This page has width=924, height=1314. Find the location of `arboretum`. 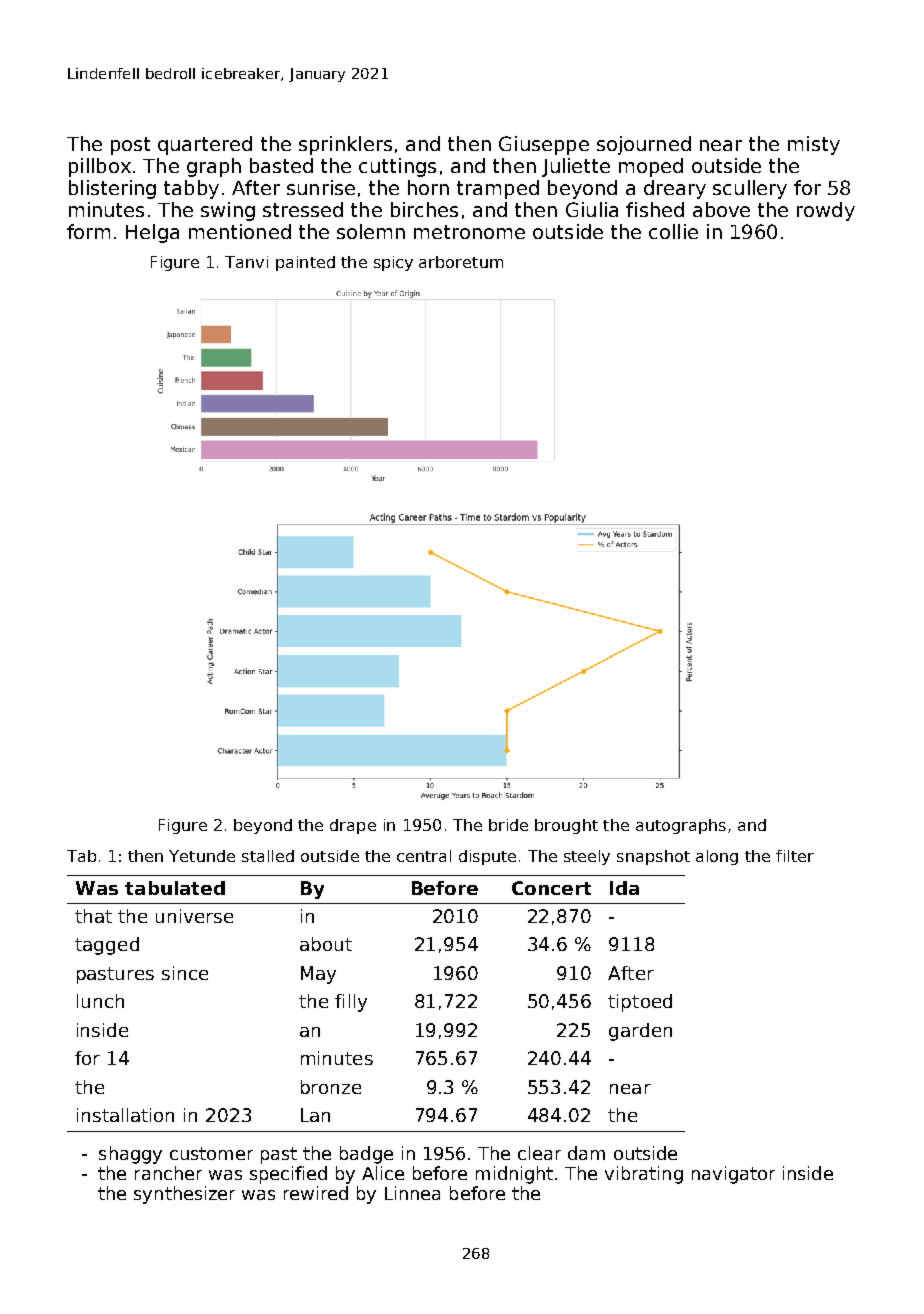

arboretum is located at coordinates (461, 262).
